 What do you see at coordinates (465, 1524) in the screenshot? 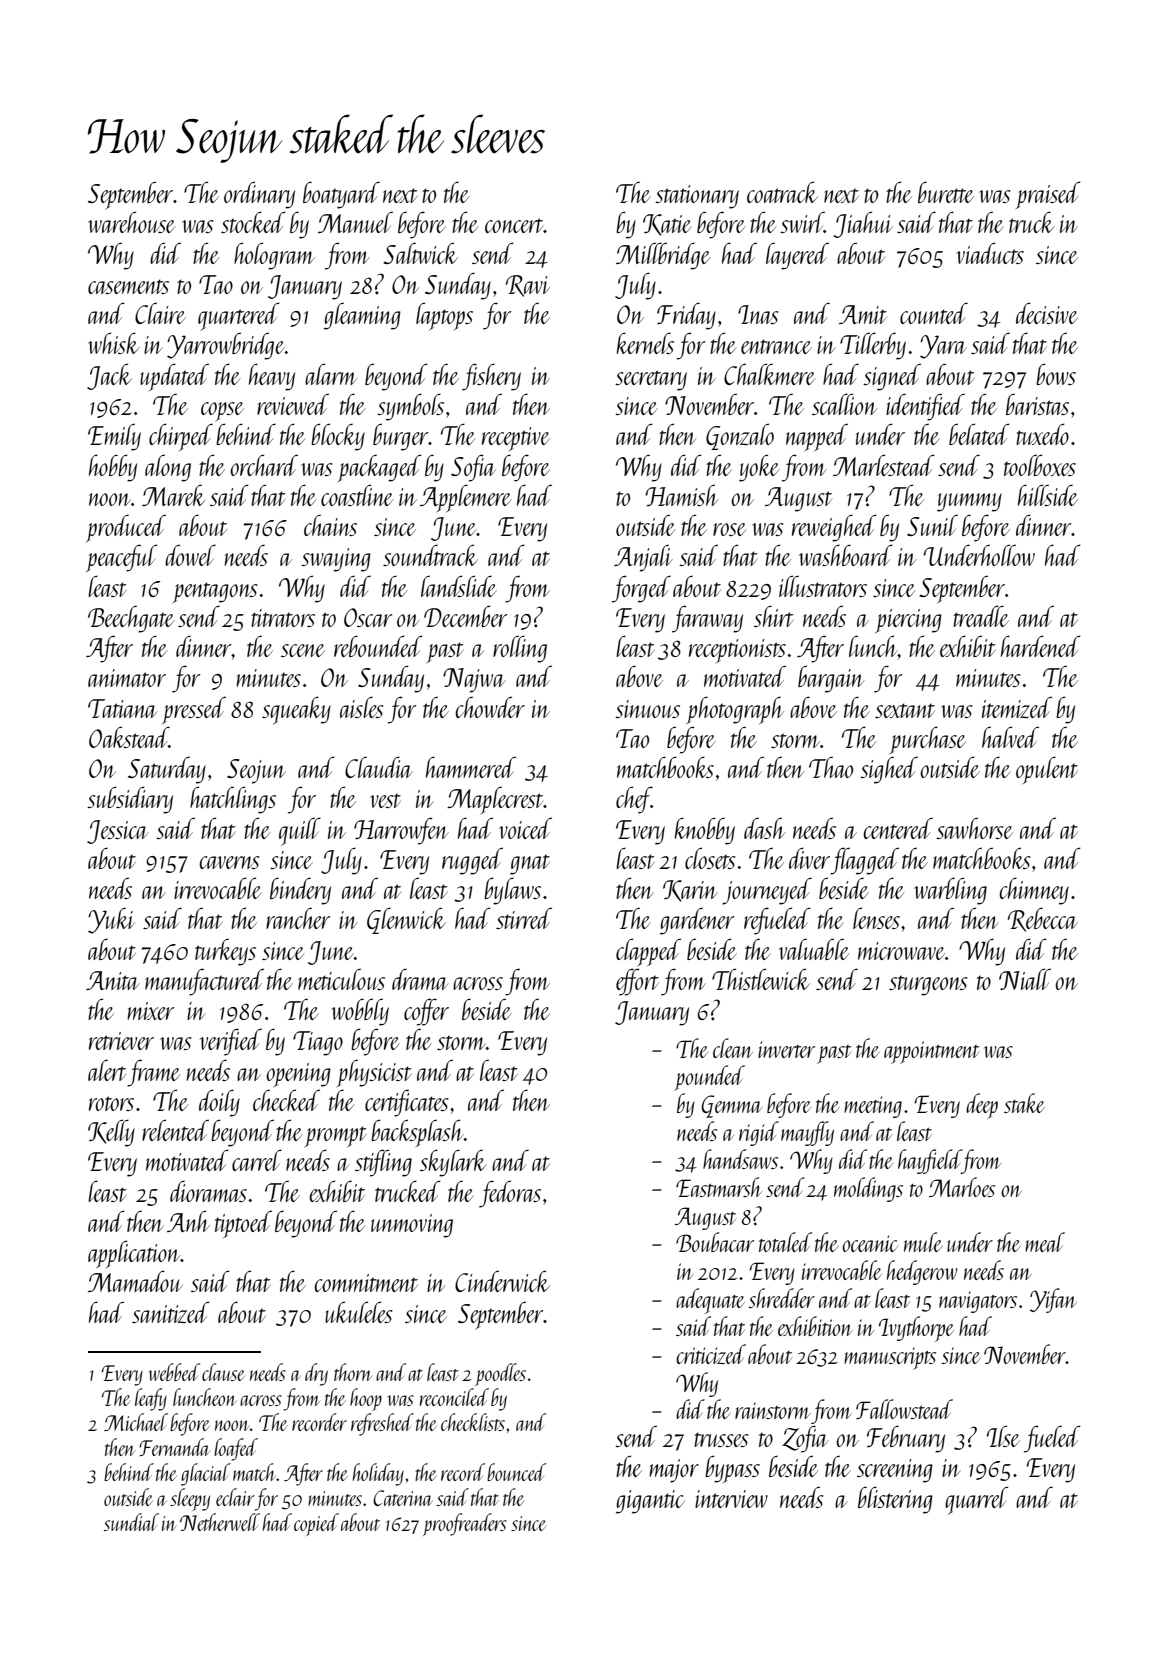
I see `proofreaders` at bounding box center [465, 1524].
